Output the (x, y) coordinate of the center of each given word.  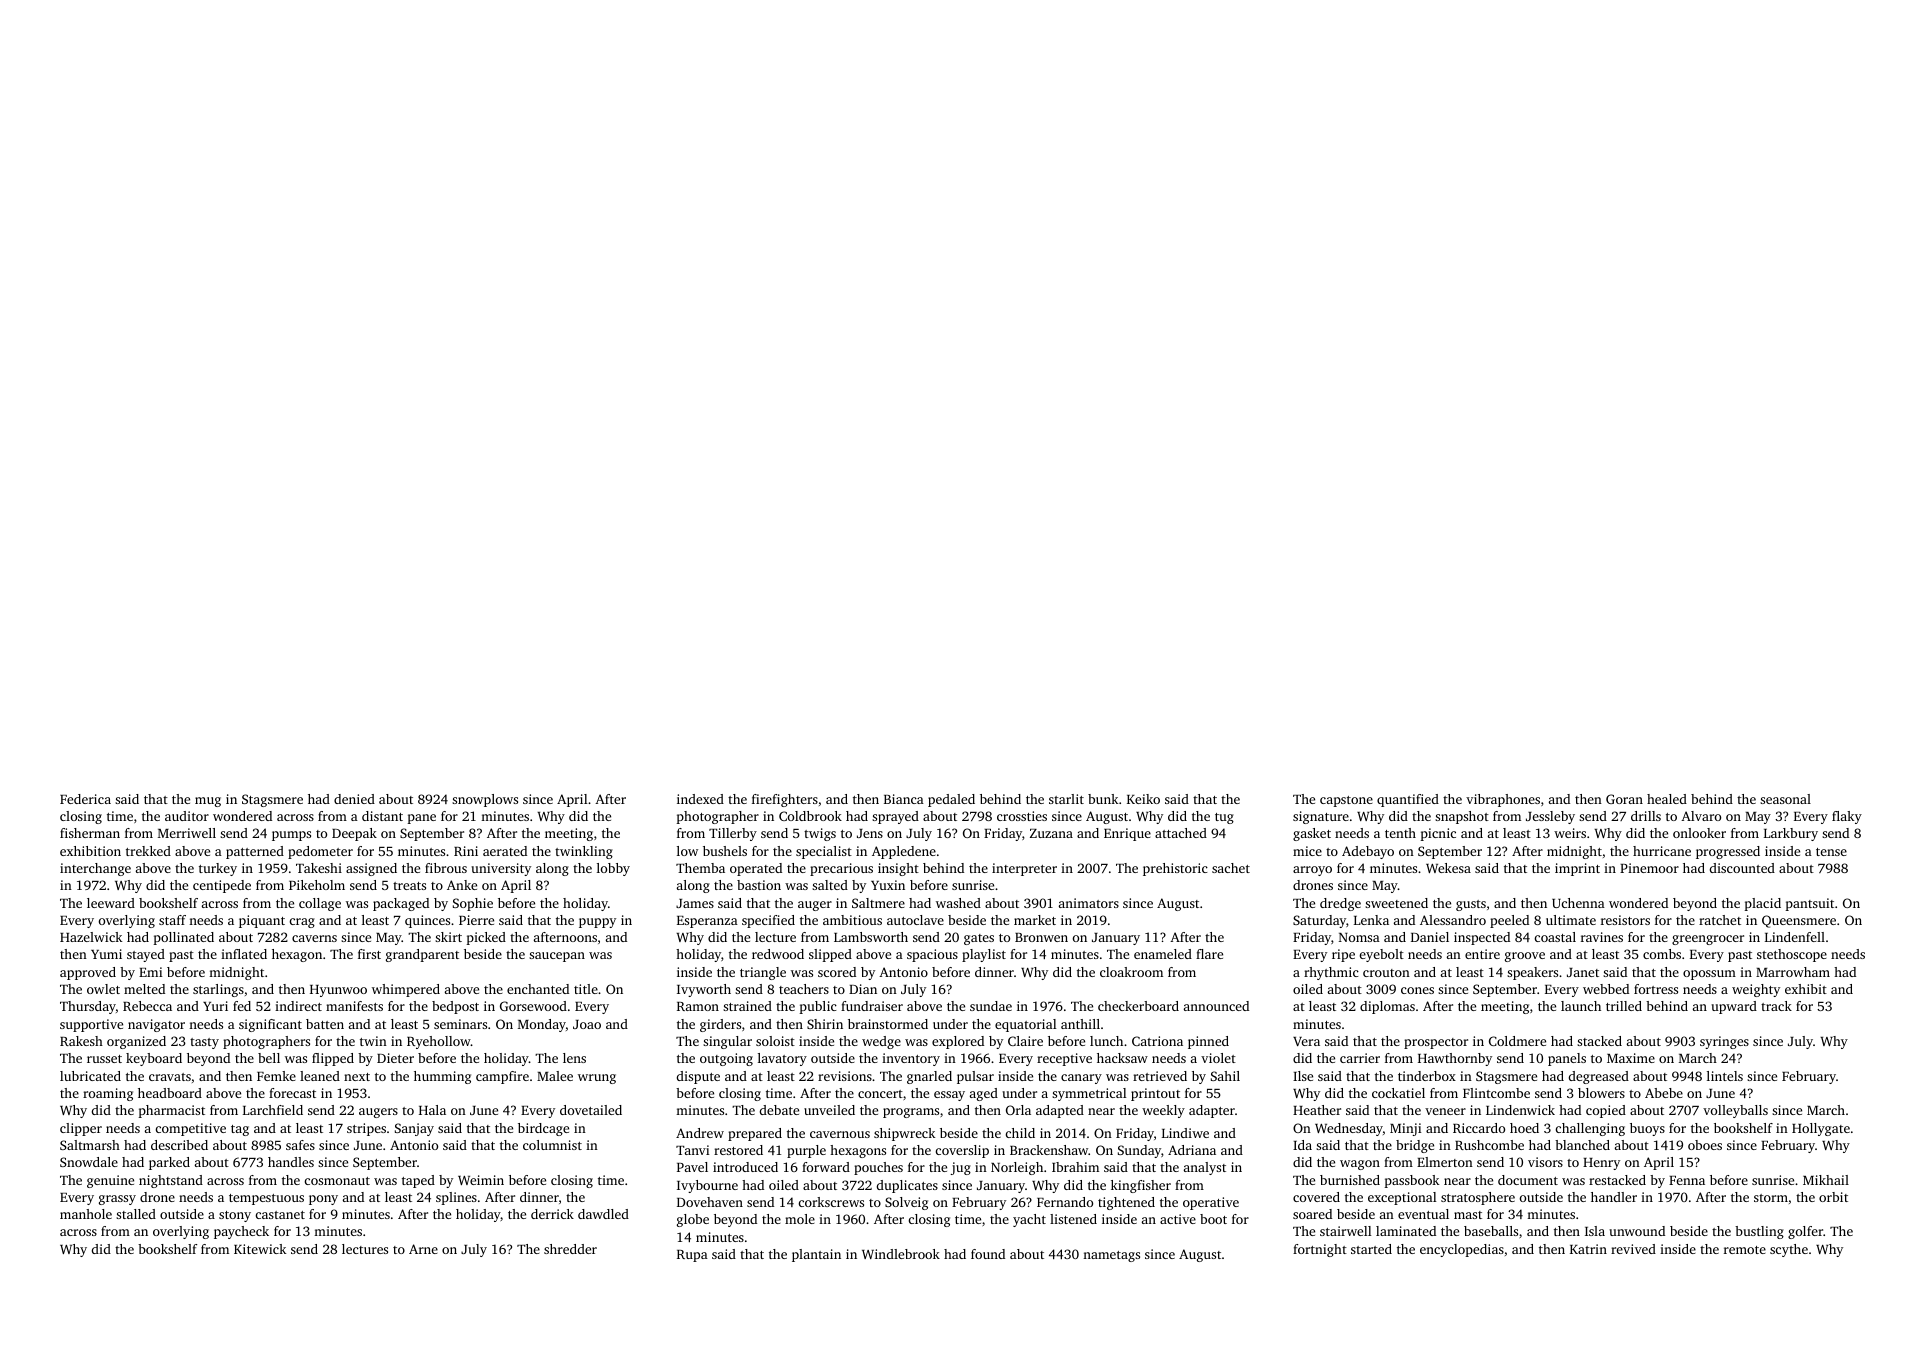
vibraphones (1503, 800)
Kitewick (260, 1249)
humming (442, 1077)
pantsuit (1810, 904)
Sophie (473, 904)
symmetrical (1089, 1094)
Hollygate (1821, 1129)
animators (1089, 903)
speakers (1532, 973)
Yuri (215, 1006)
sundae (991, 1006)
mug (208, 802)
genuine (110, 1181)
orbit (1833, 1197)
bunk (1103, 799)
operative (1211, 1203)
